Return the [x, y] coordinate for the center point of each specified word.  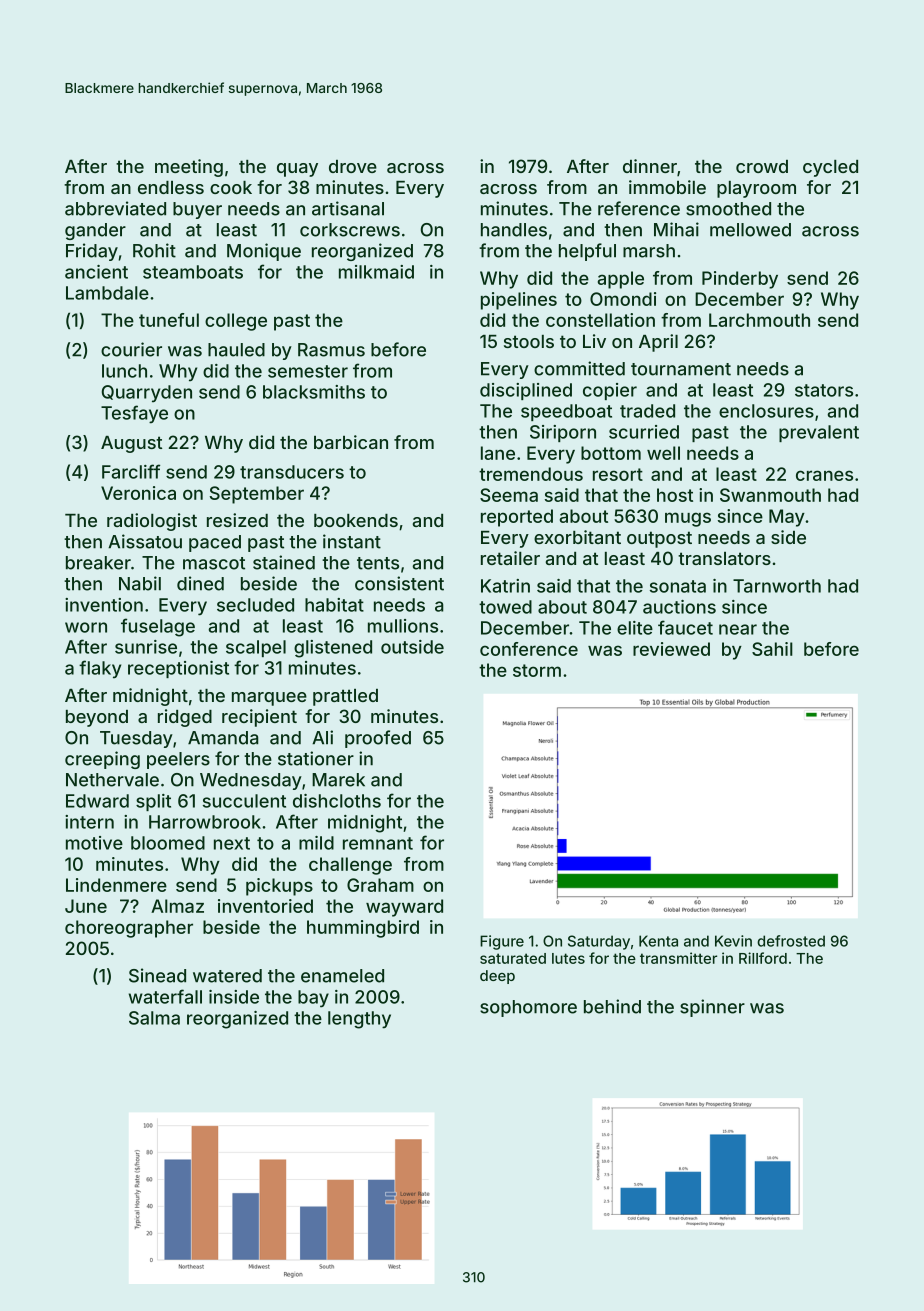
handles [514, 230]
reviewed [671, 649]
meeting [189, 168]
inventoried [265, 906]
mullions [403, 626]
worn [86, 627]
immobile [667, 187]
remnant [378, 843]
